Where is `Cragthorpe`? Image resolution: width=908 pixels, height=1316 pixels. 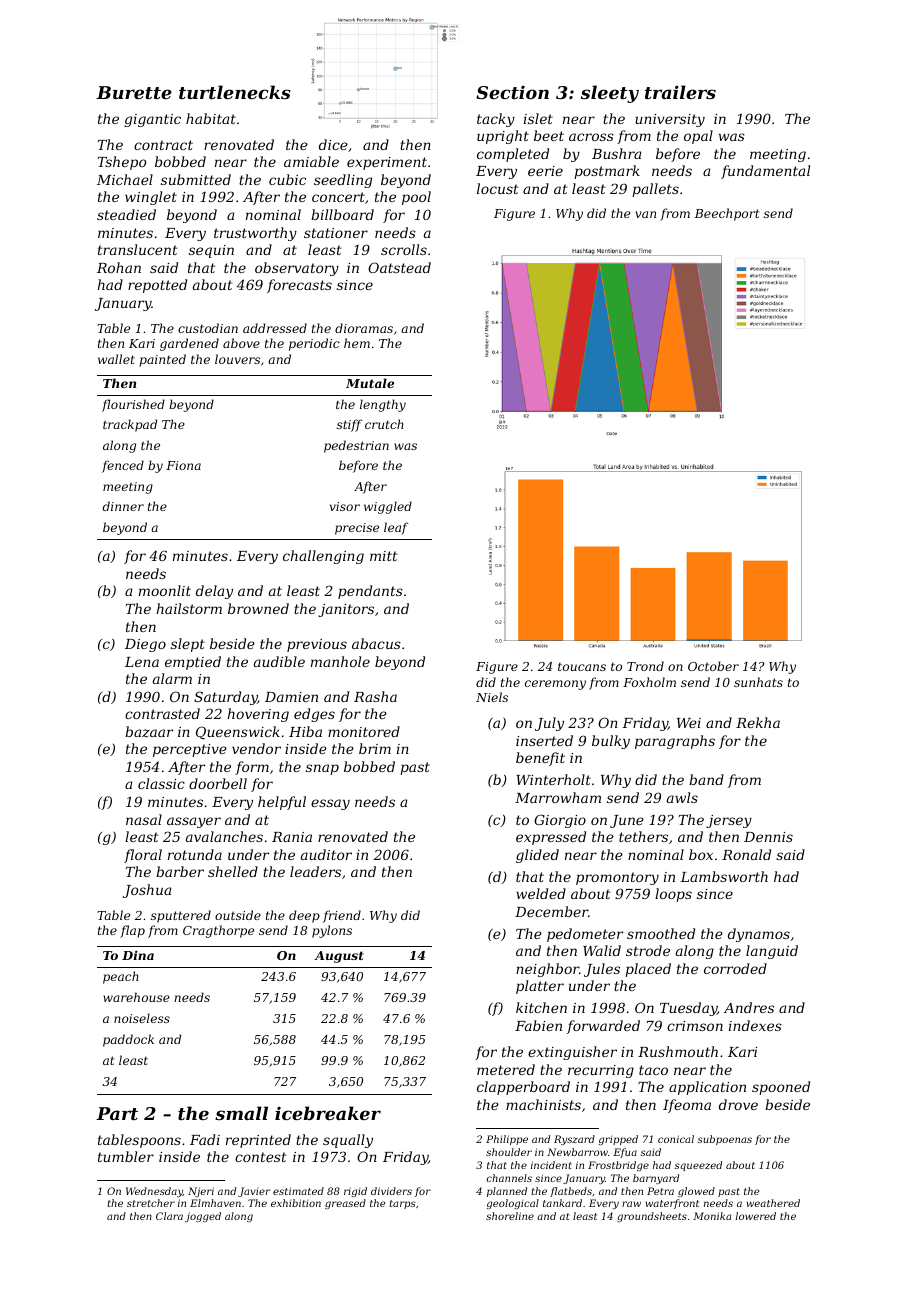
Cragthorpe is located at coordinates (218, 931).
